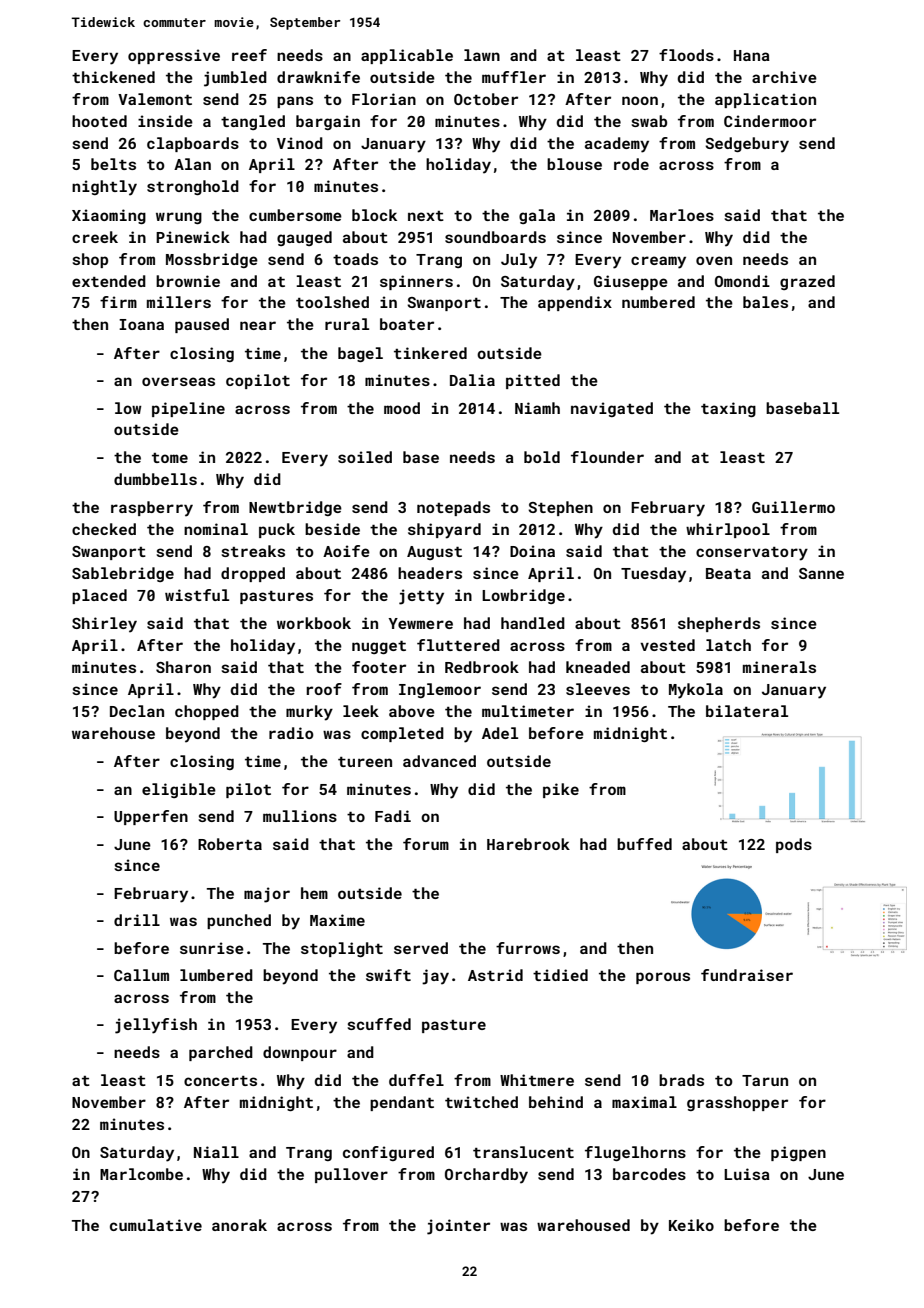 The image size is (924, 1308). I want to click on soundboards, so click(495, 237).
